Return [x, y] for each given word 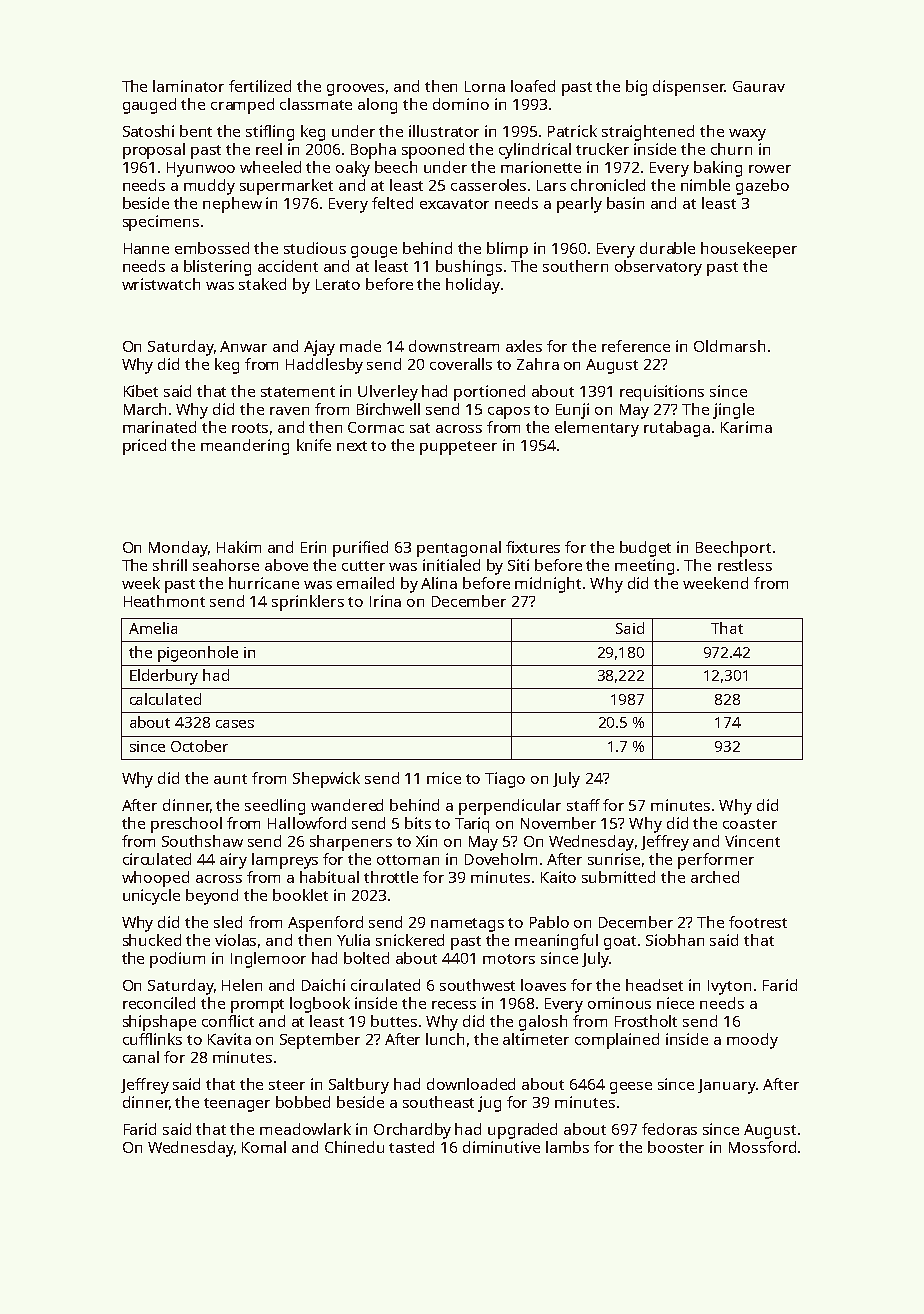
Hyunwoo [201, 169]
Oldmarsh [729, 346]
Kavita [229, 1039]
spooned [433, 151]
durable [667, 248]
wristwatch [161, 284]
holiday [473, 286]
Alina [439, 583]
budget [645, 549]
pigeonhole [198, 654]
